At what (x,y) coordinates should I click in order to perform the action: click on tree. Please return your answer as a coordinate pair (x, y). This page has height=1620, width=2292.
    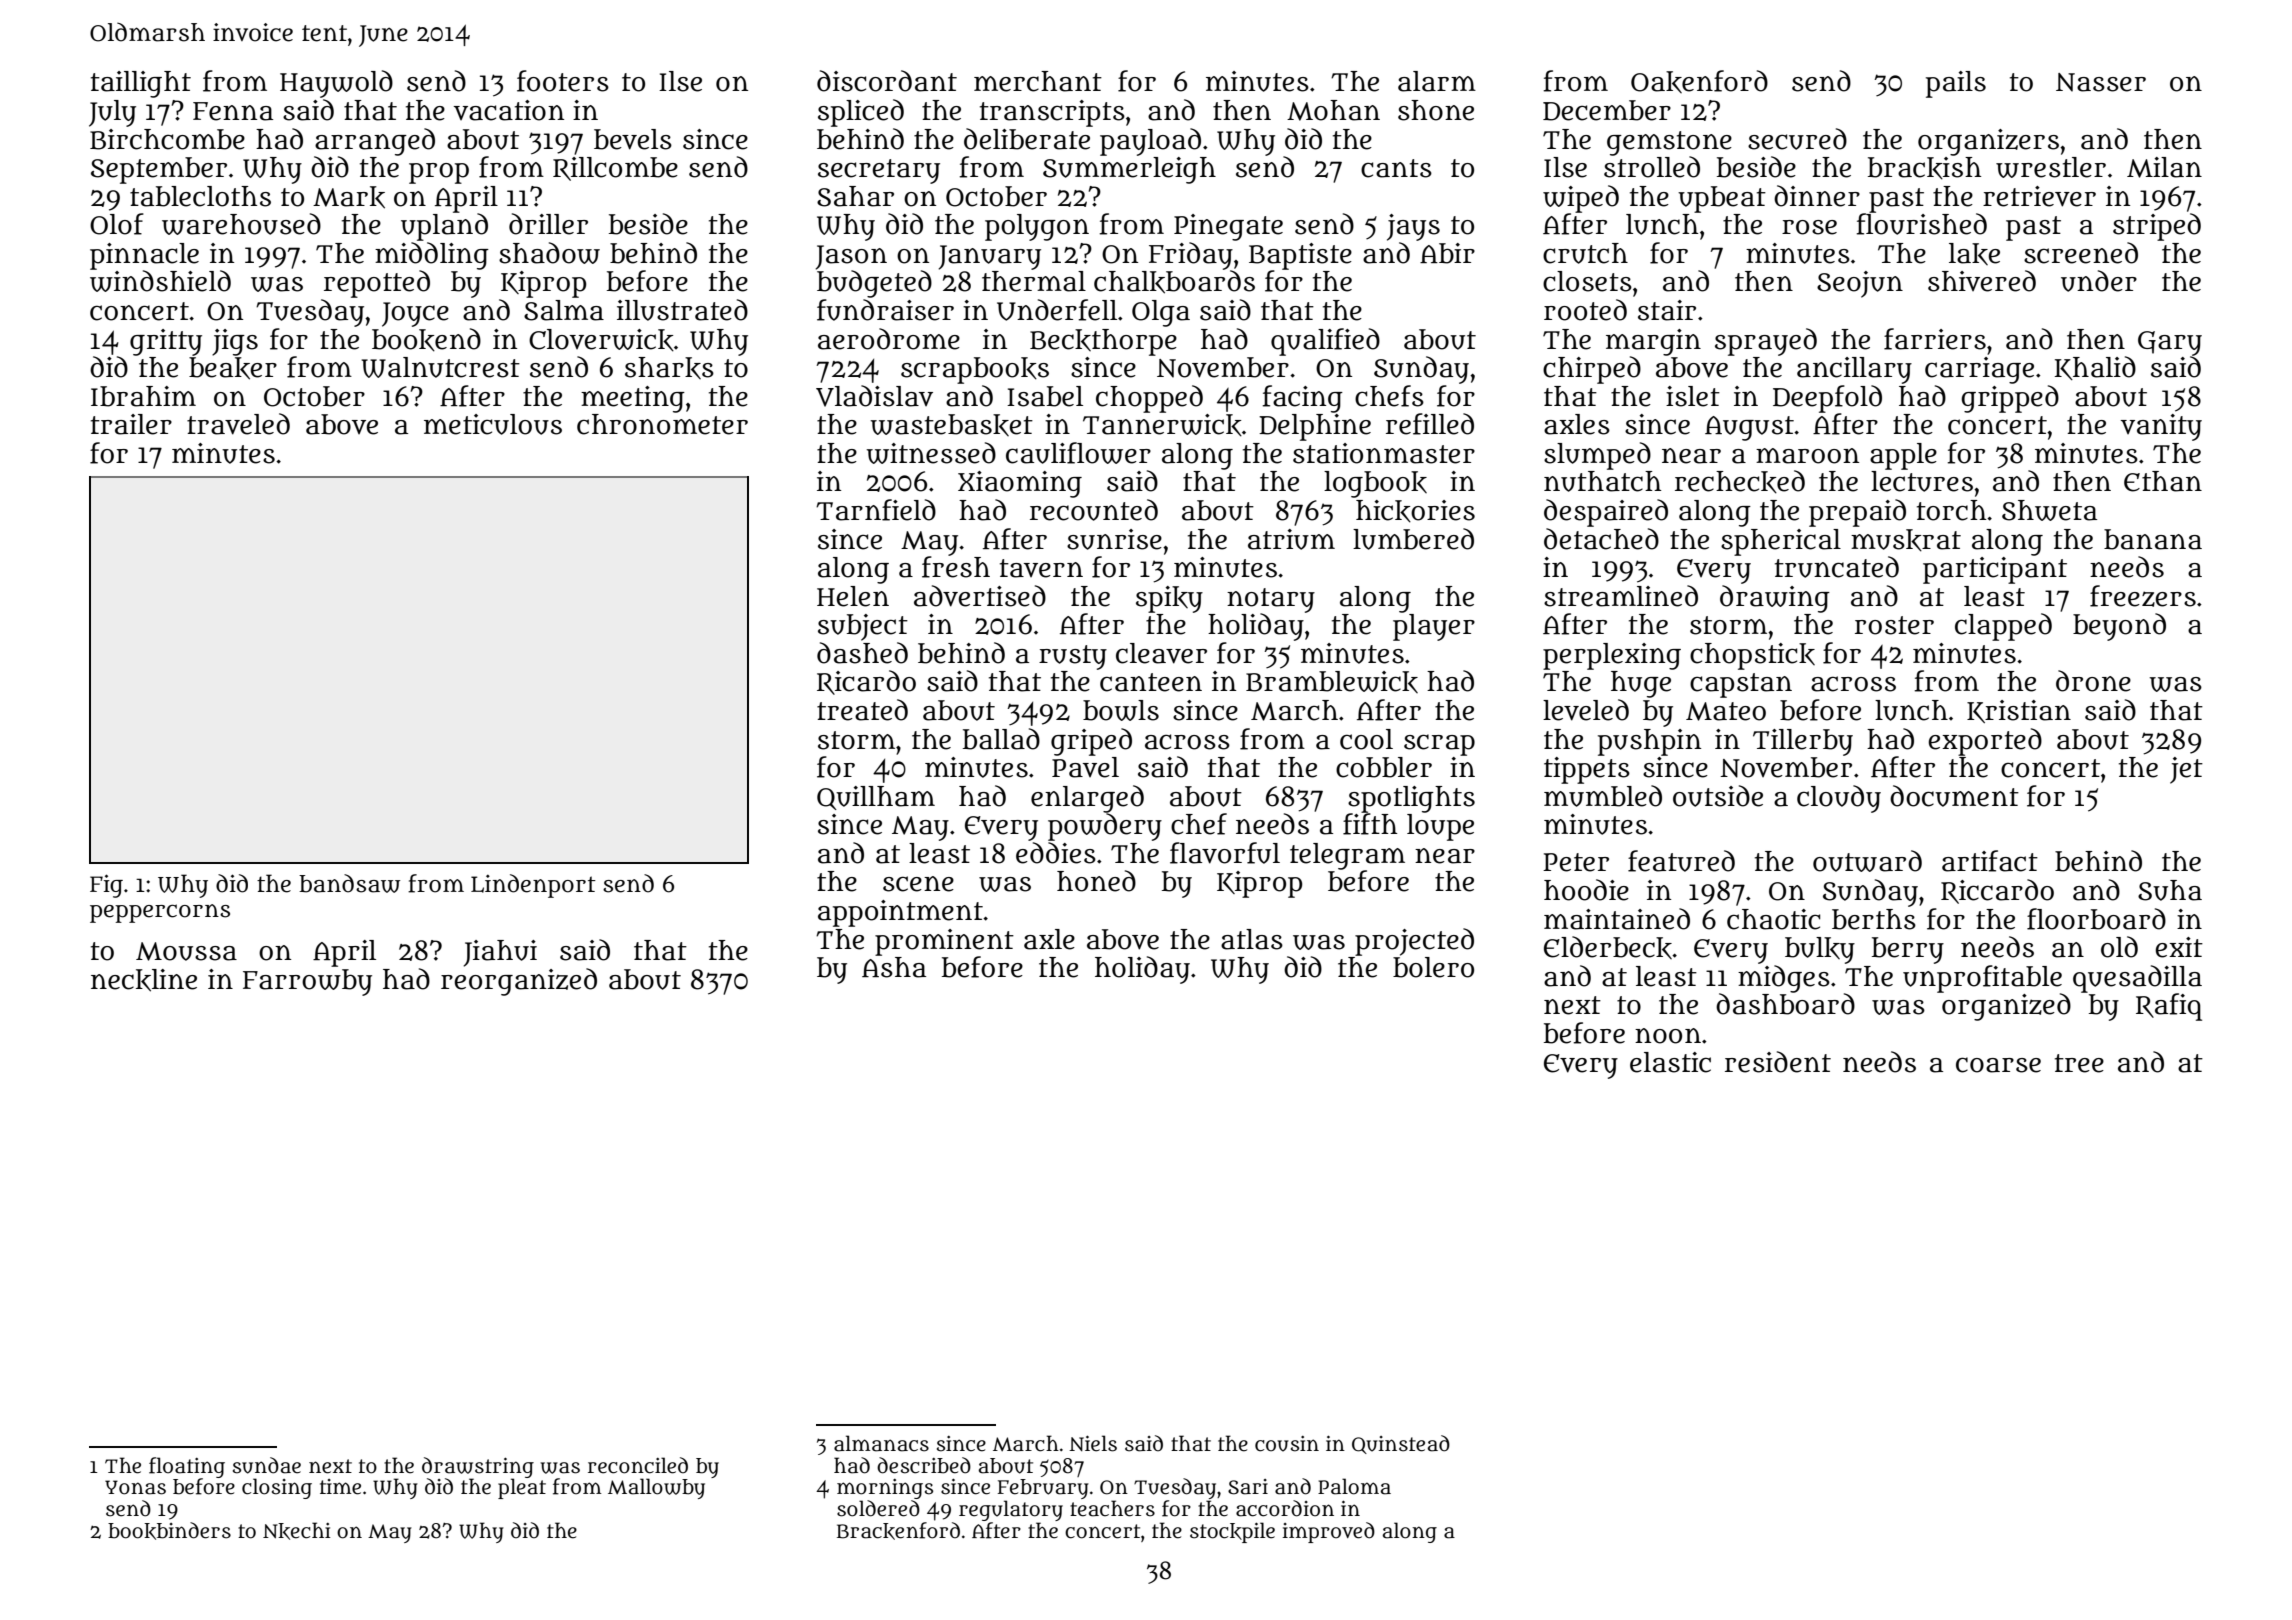
    Looking at the image, I should click on (2079, 1063).
